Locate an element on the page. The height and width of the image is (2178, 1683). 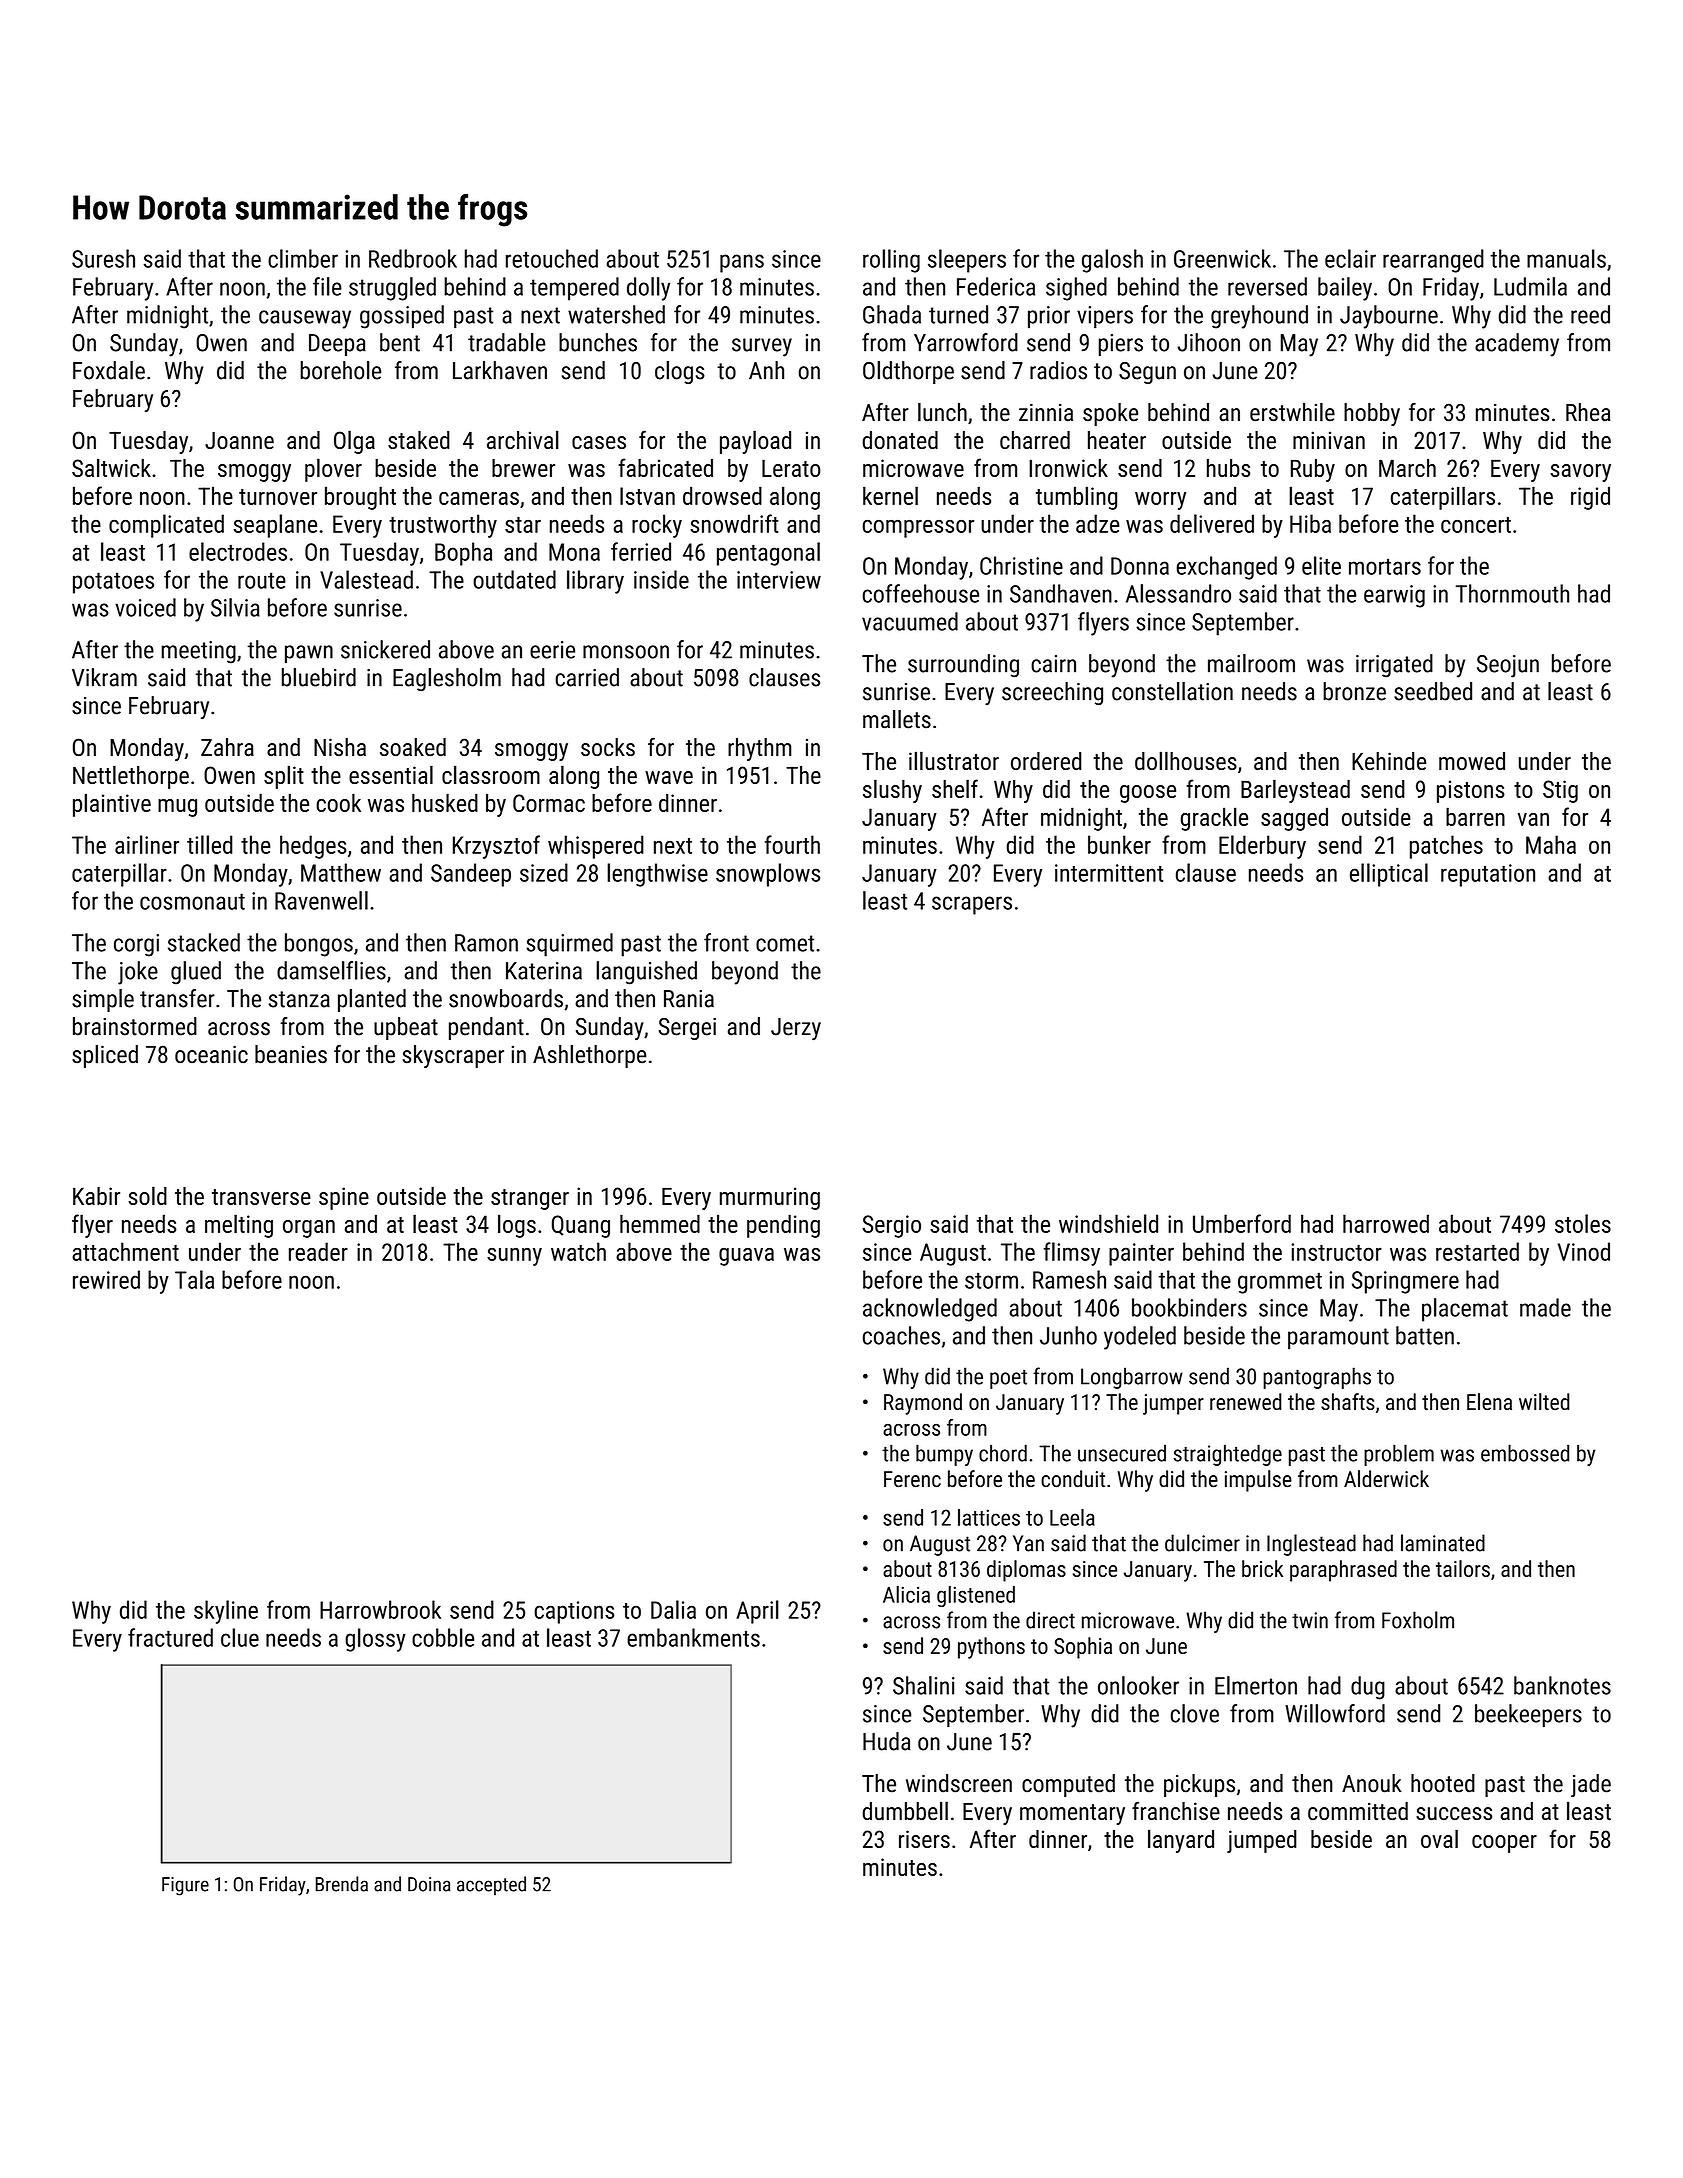
illustrator is located at coordinates (954, 760).
